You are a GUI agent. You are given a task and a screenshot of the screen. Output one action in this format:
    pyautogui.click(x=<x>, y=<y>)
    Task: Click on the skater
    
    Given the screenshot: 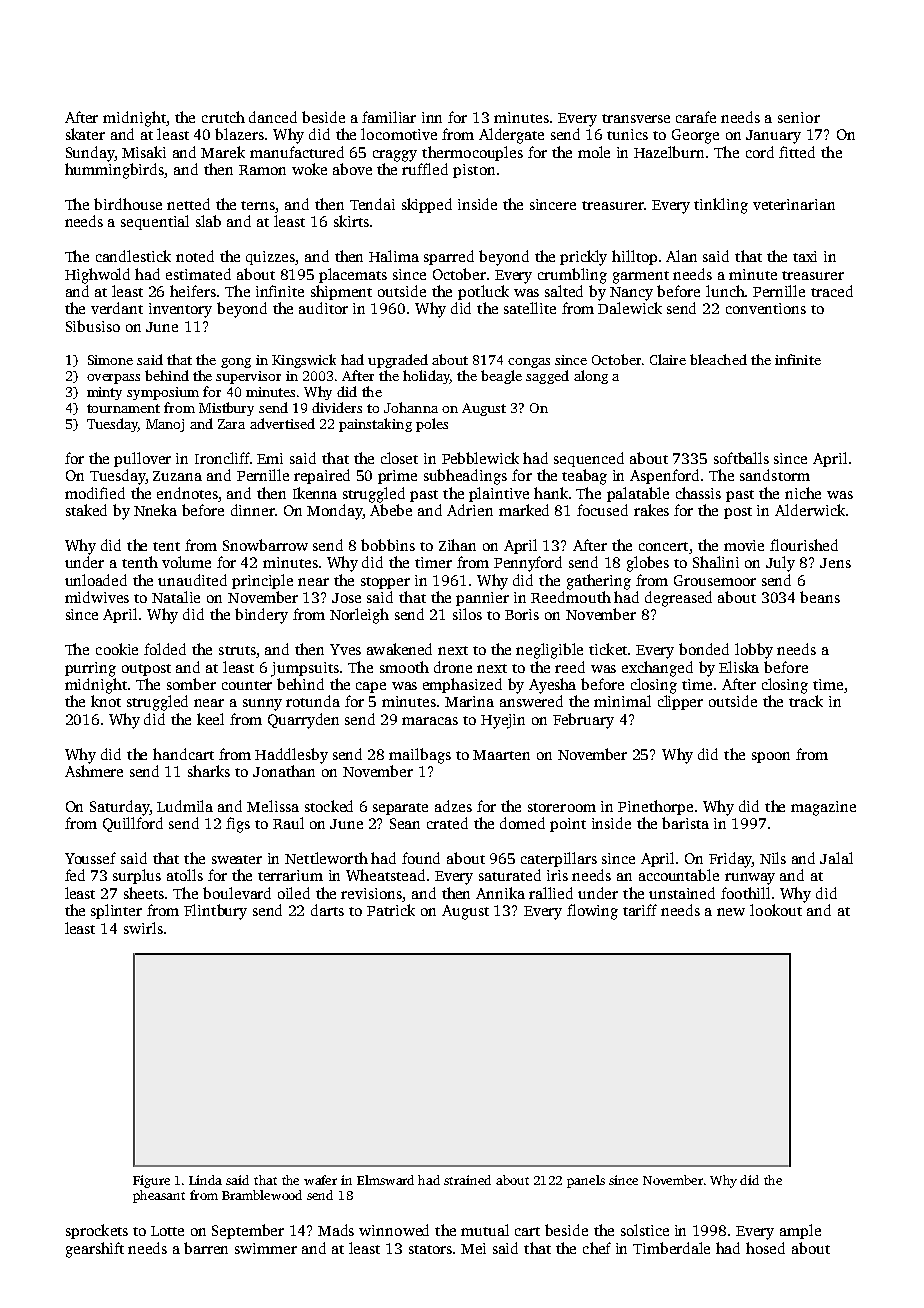 What is the action you would take?
    pyautogui.click(x=85, y=134)
